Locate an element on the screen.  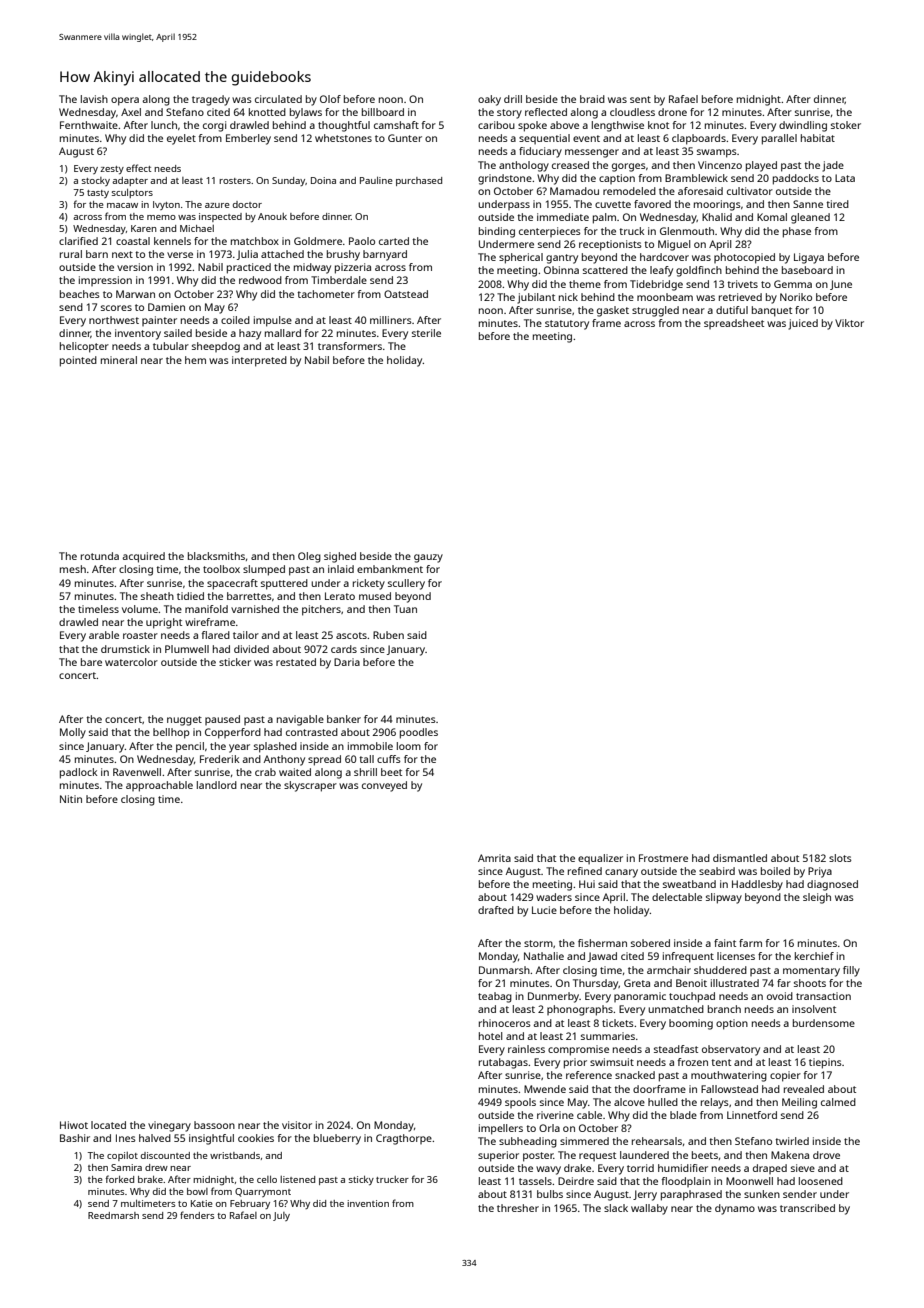
scullery is located at coordinates (406, 584).
